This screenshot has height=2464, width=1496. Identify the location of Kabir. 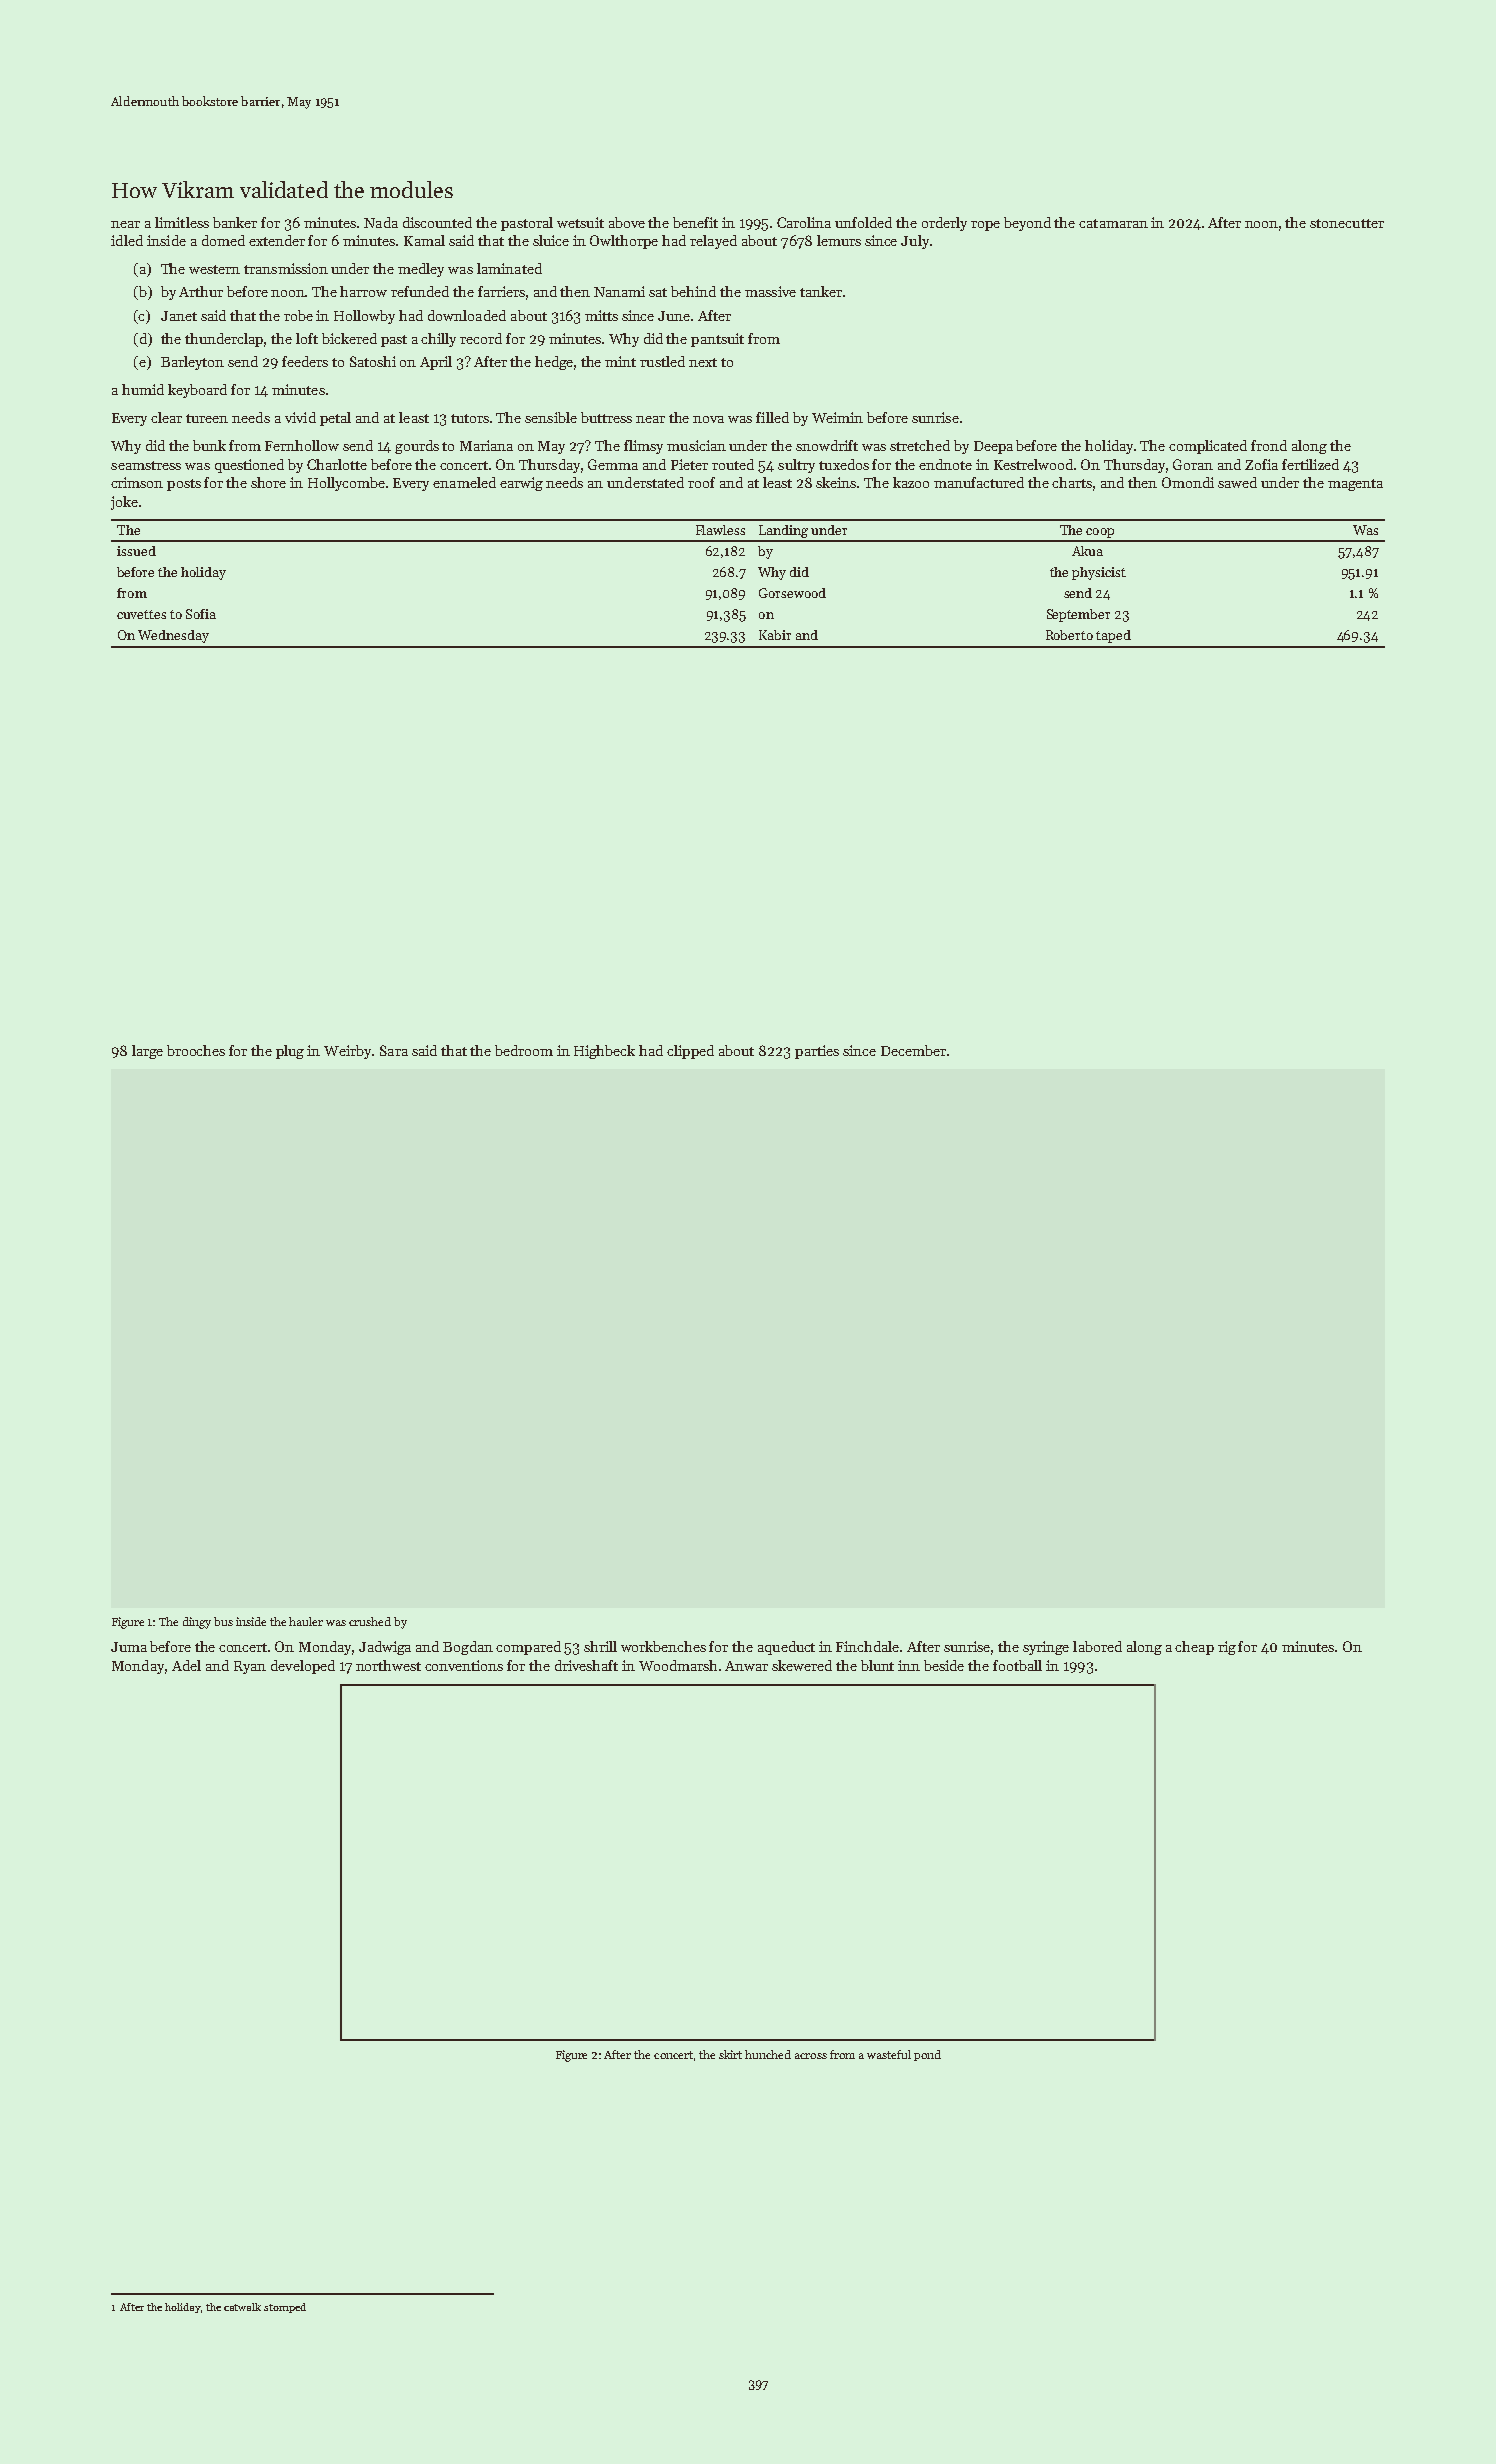
(775, 635).
